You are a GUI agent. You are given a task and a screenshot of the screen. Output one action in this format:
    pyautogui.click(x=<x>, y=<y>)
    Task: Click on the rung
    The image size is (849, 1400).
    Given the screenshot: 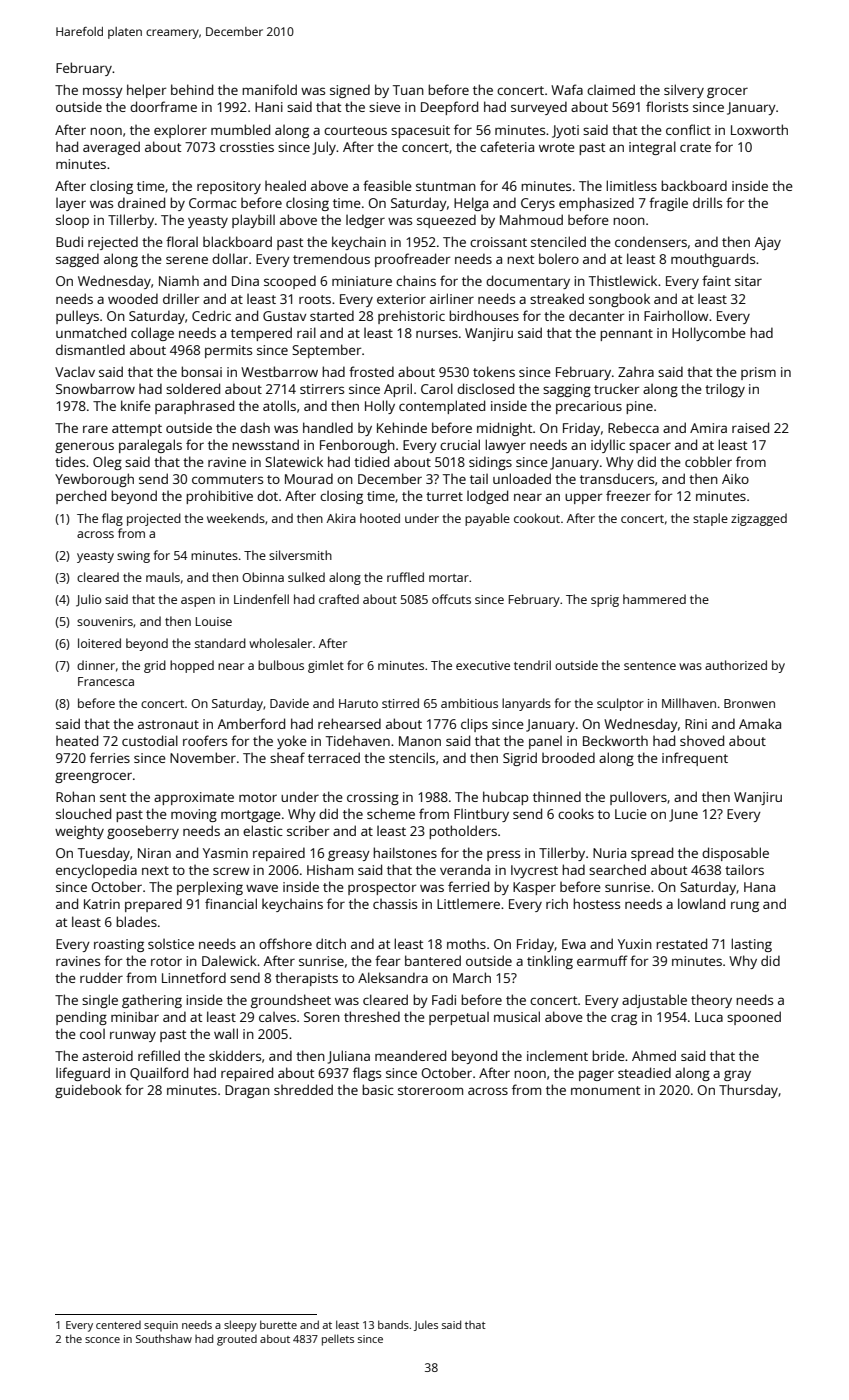 What is the action you would take?
    pyautogui.click(x=745, y=906)
